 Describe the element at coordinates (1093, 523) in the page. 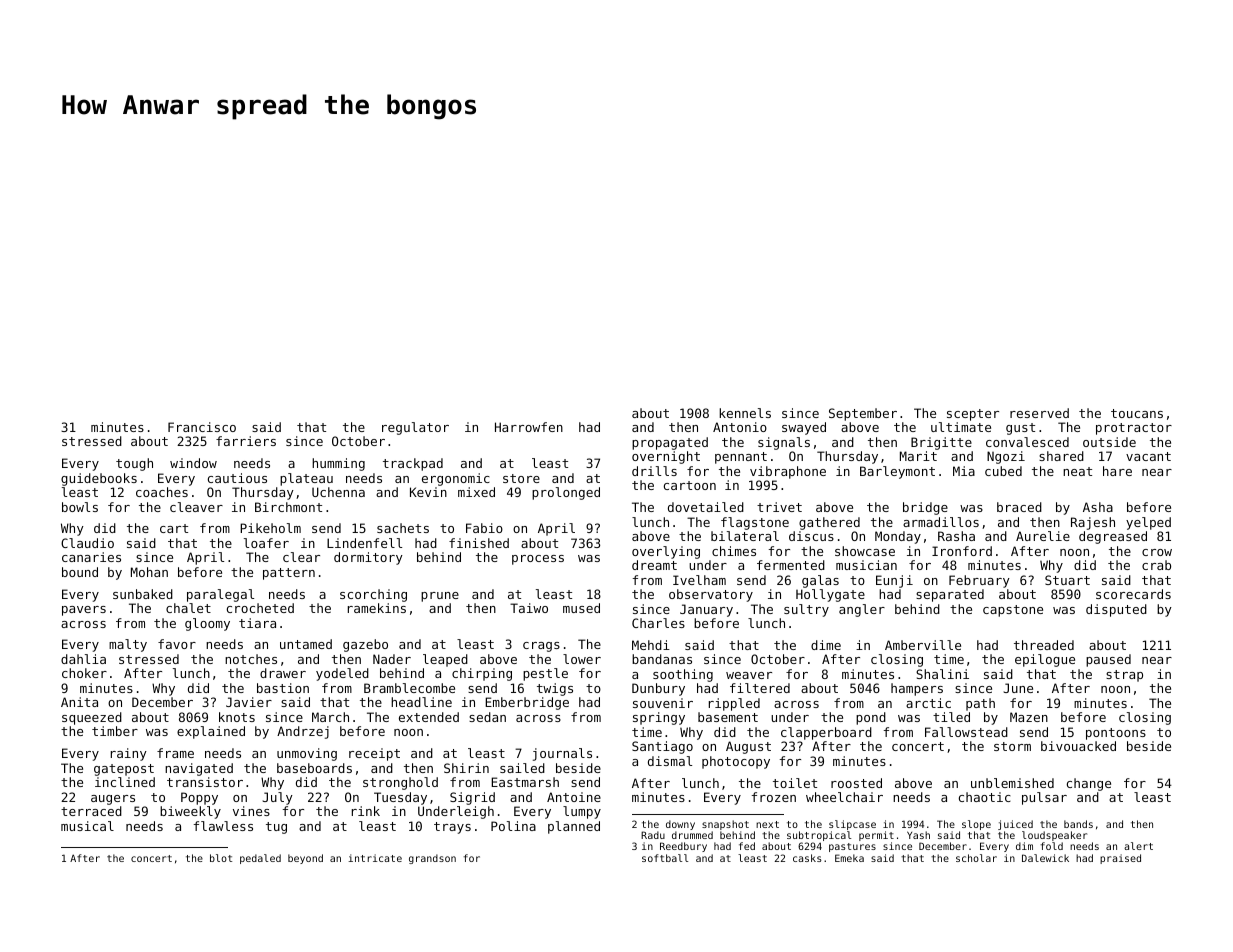

I see `Rajesh` at that location.
